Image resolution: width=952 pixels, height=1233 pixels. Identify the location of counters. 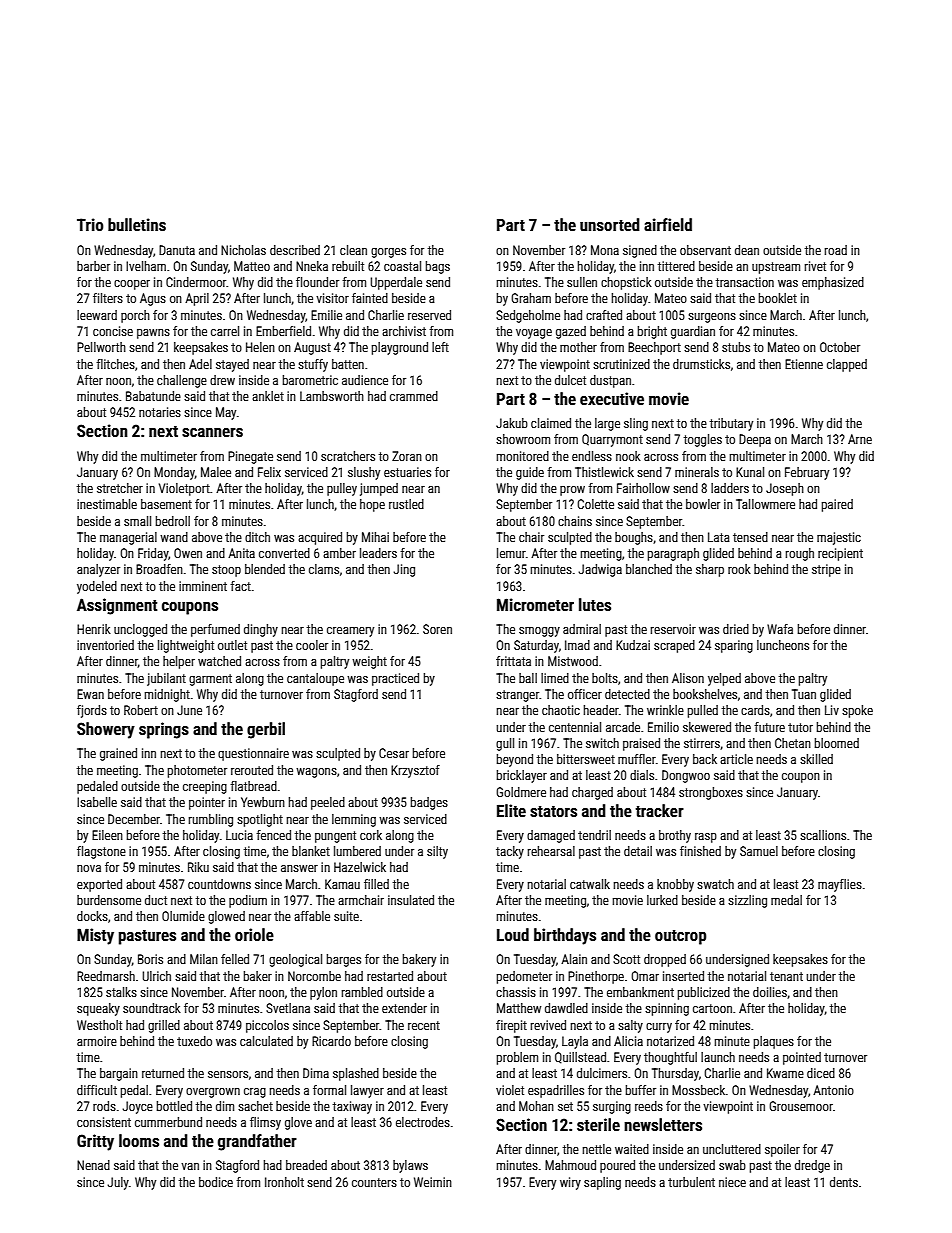
(374, 1182).
